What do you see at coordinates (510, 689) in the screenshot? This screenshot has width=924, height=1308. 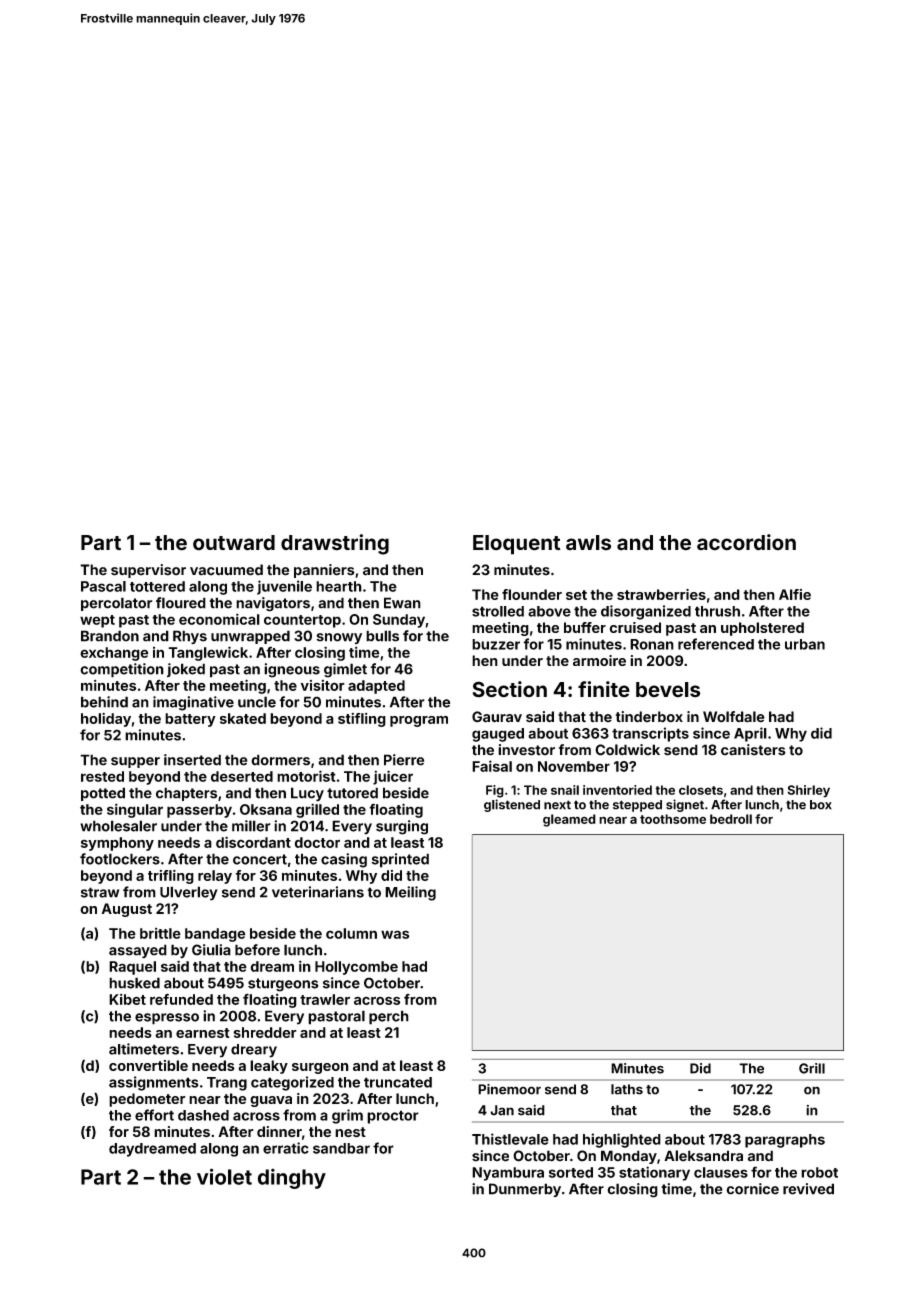 I see `Section` at bounding box center [510, 689].
